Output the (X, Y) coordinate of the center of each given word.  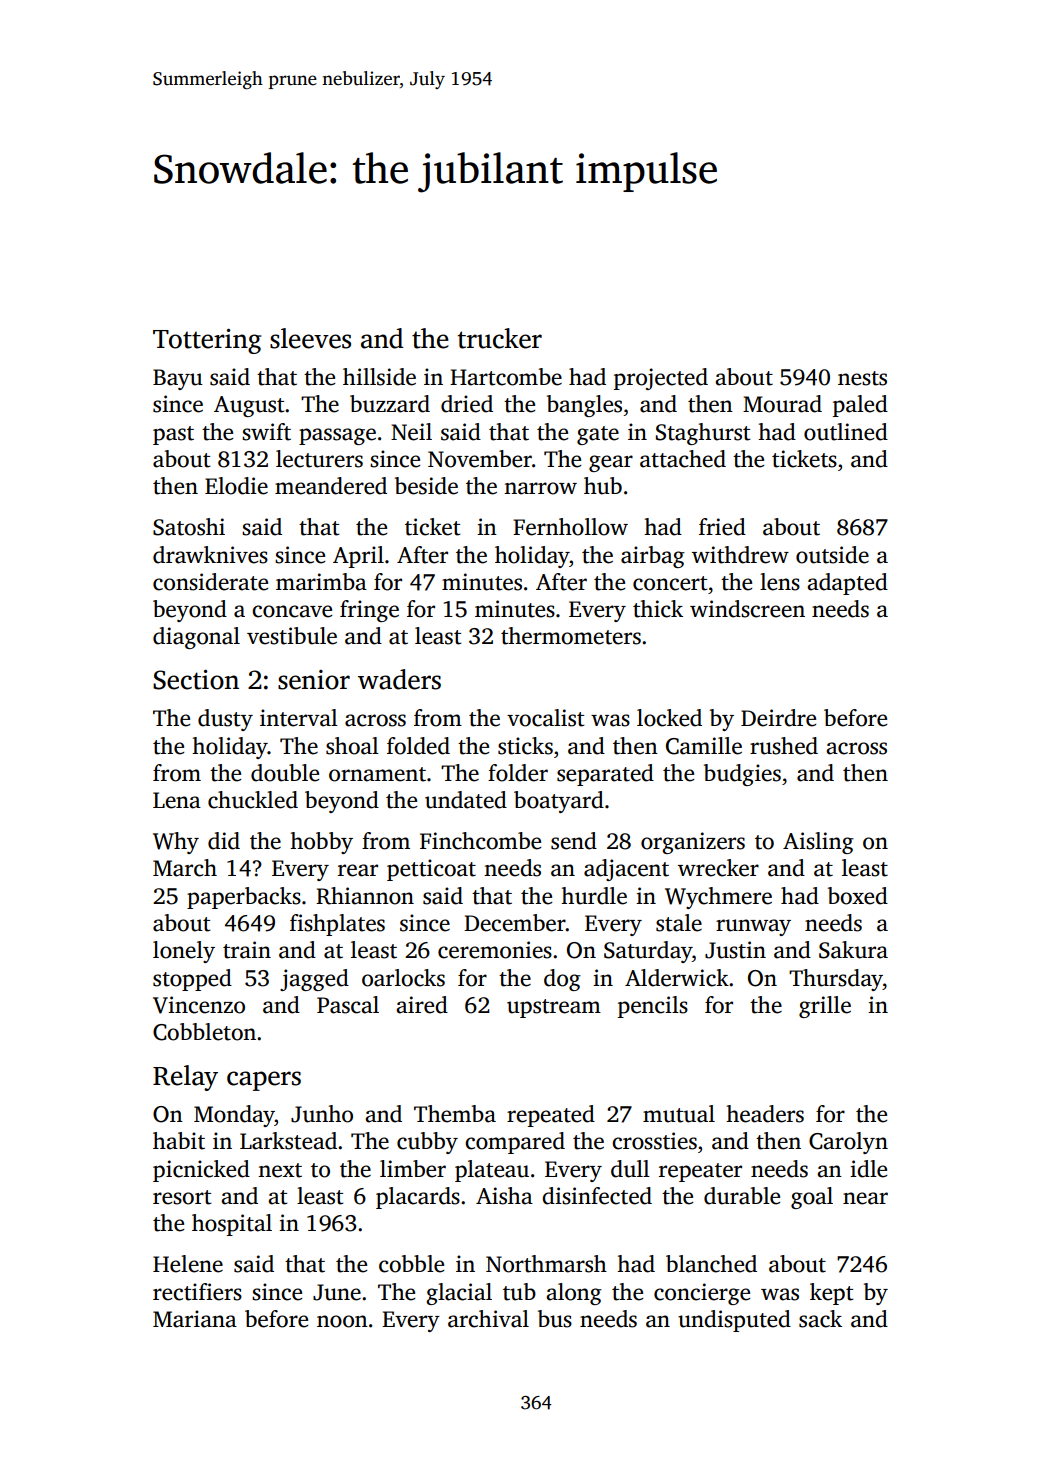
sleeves (310, 338)
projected (661, 379)
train (247, 950)
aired (422, 1005)
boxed (858, 896)
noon (342, 1321)
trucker (500, 338)
